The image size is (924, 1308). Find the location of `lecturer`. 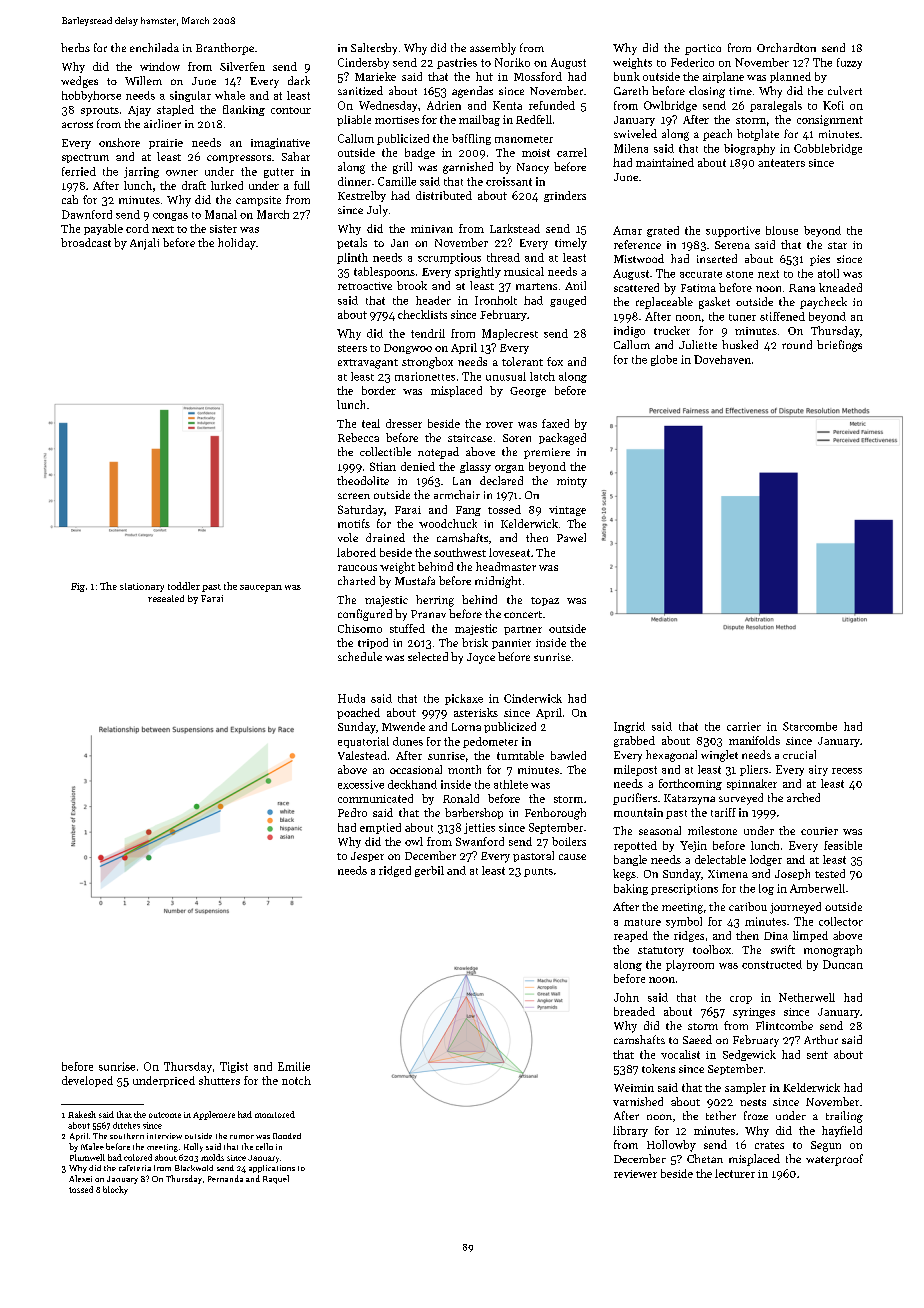

lecturer is located at coordinates (735, 1173).
